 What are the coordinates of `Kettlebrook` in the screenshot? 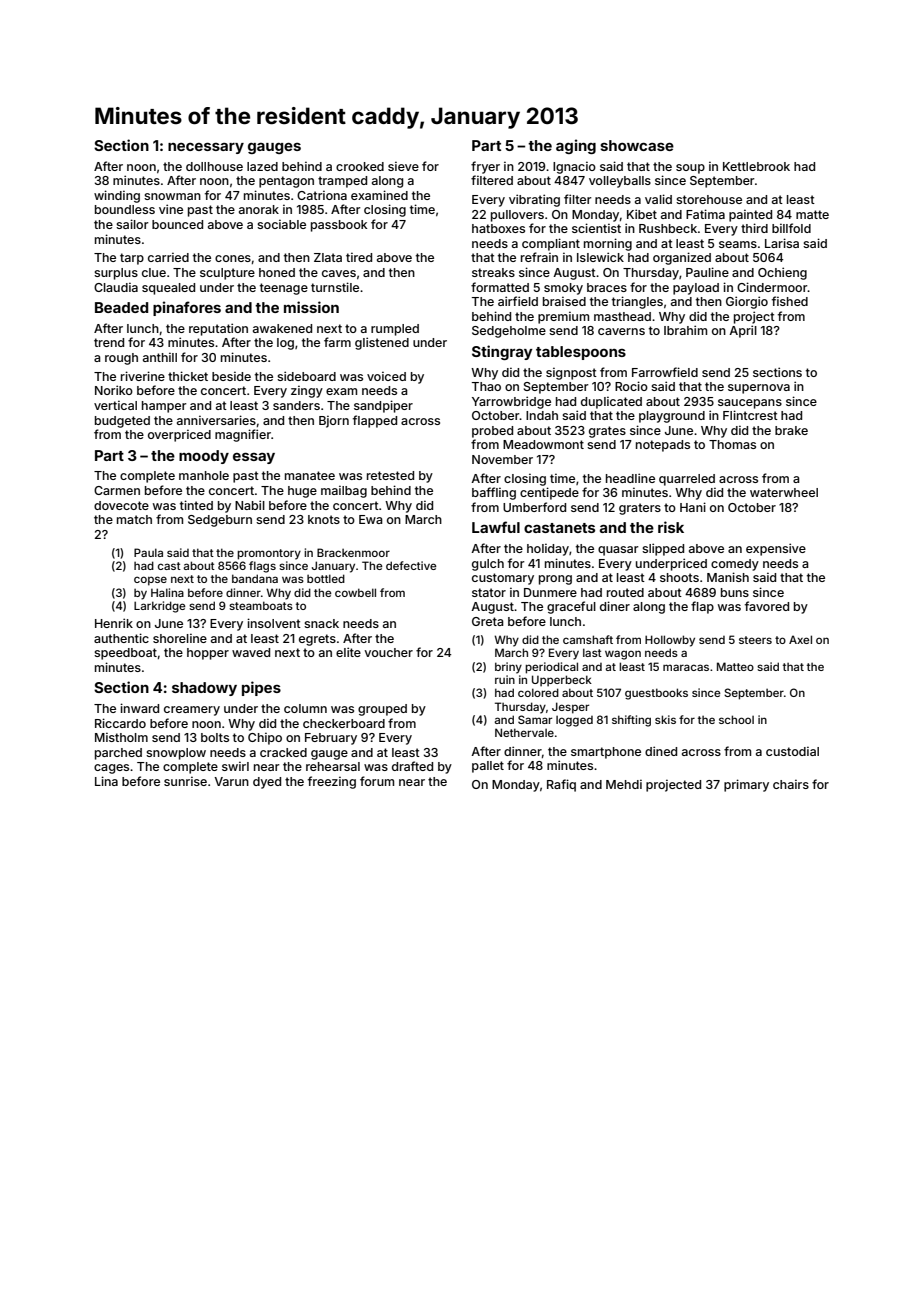 It's located at (756, 166).
